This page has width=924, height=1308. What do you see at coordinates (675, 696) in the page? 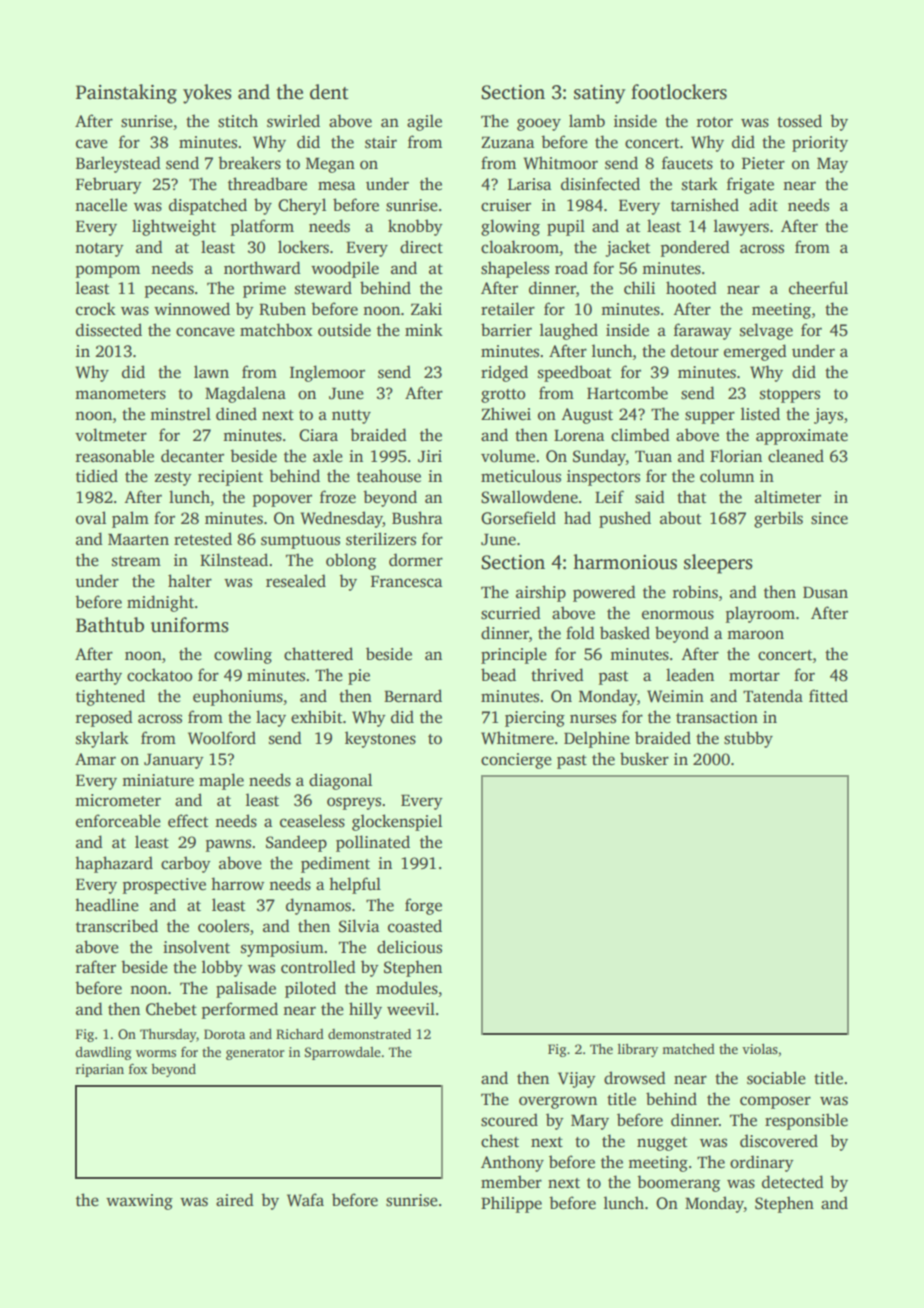
I see `Weimin` at bounding box center [675, 696].
